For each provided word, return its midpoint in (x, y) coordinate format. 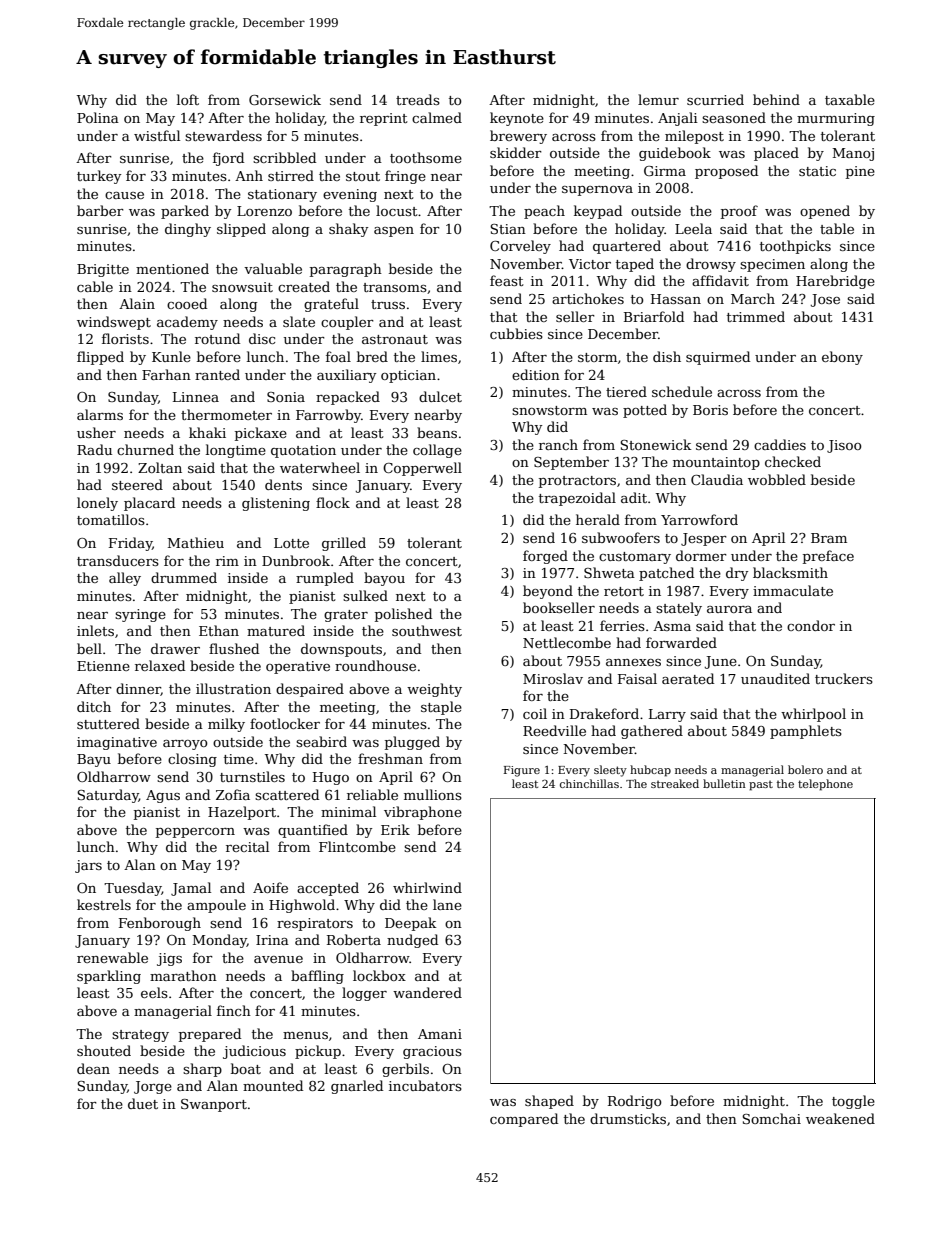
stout (363, 176)
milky (226, 725)
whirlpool (813, 715)
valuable (273, 268)
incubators (425, 1085)
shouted (104, 1050)
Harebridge (835, 282)
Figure (522, 771)
